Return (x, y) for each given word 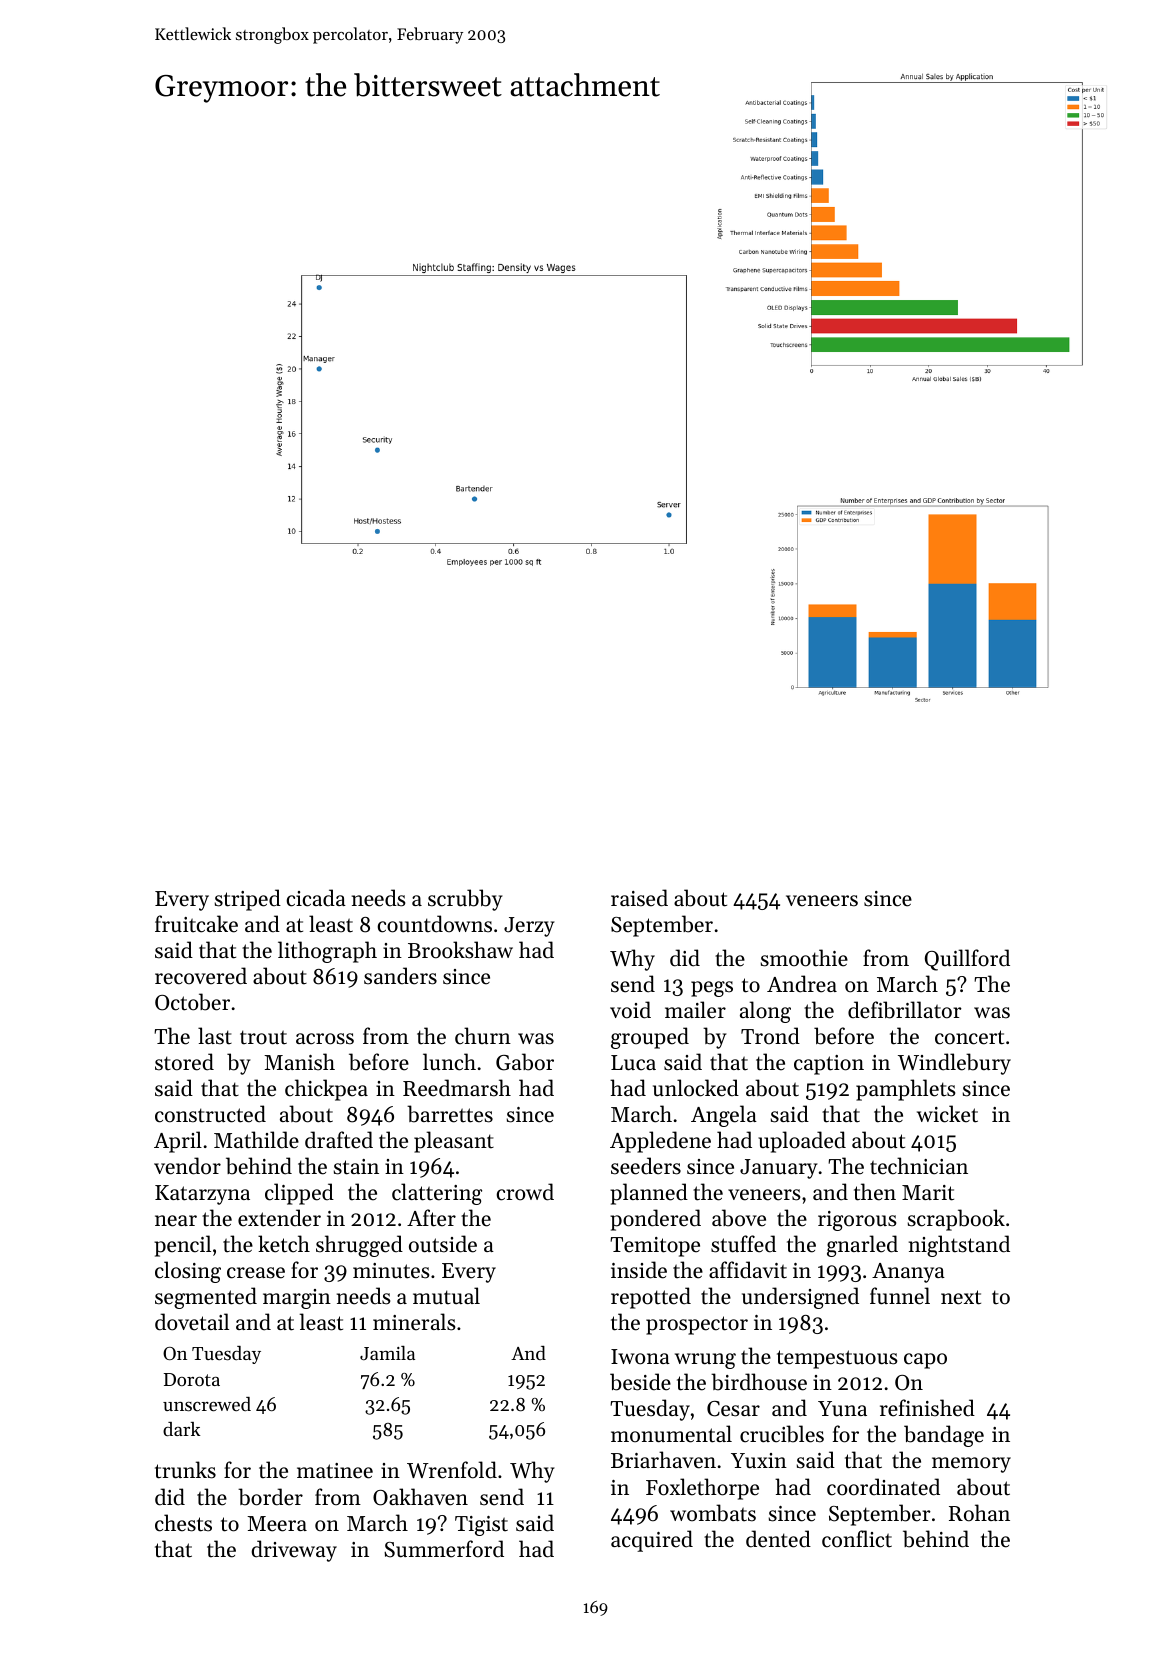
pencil (182, 1246)
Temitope (655, 1247)
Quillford (967, 960)
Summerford (444, 1549)
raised (639, 898)
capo (925, 1361)
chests (183, 1523)
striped (248, 900)
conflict (857, 1539)
